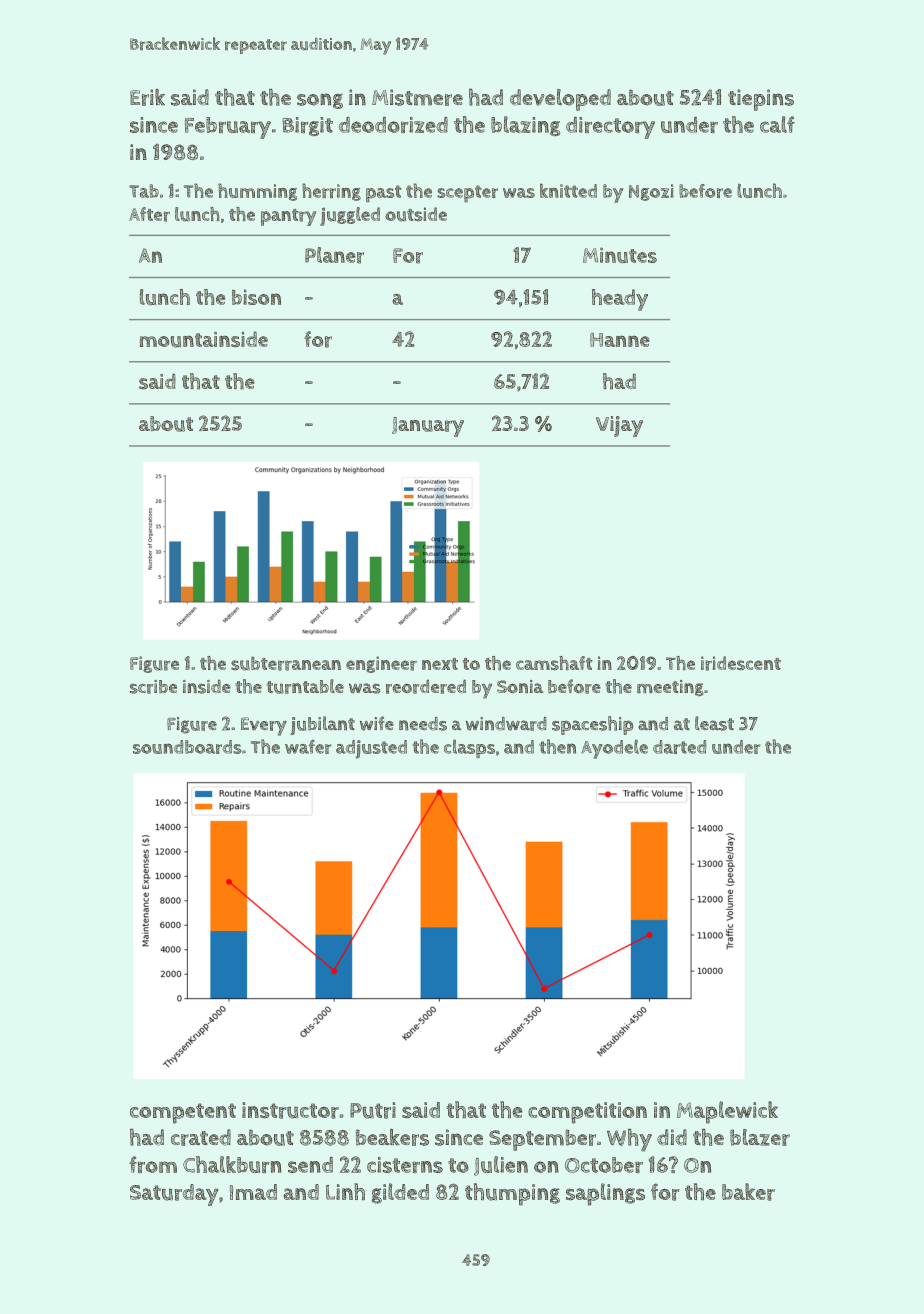  What do you see at coordinates (469, 748) in the document?
I see `clasps` at bounding box center [469, 748].
